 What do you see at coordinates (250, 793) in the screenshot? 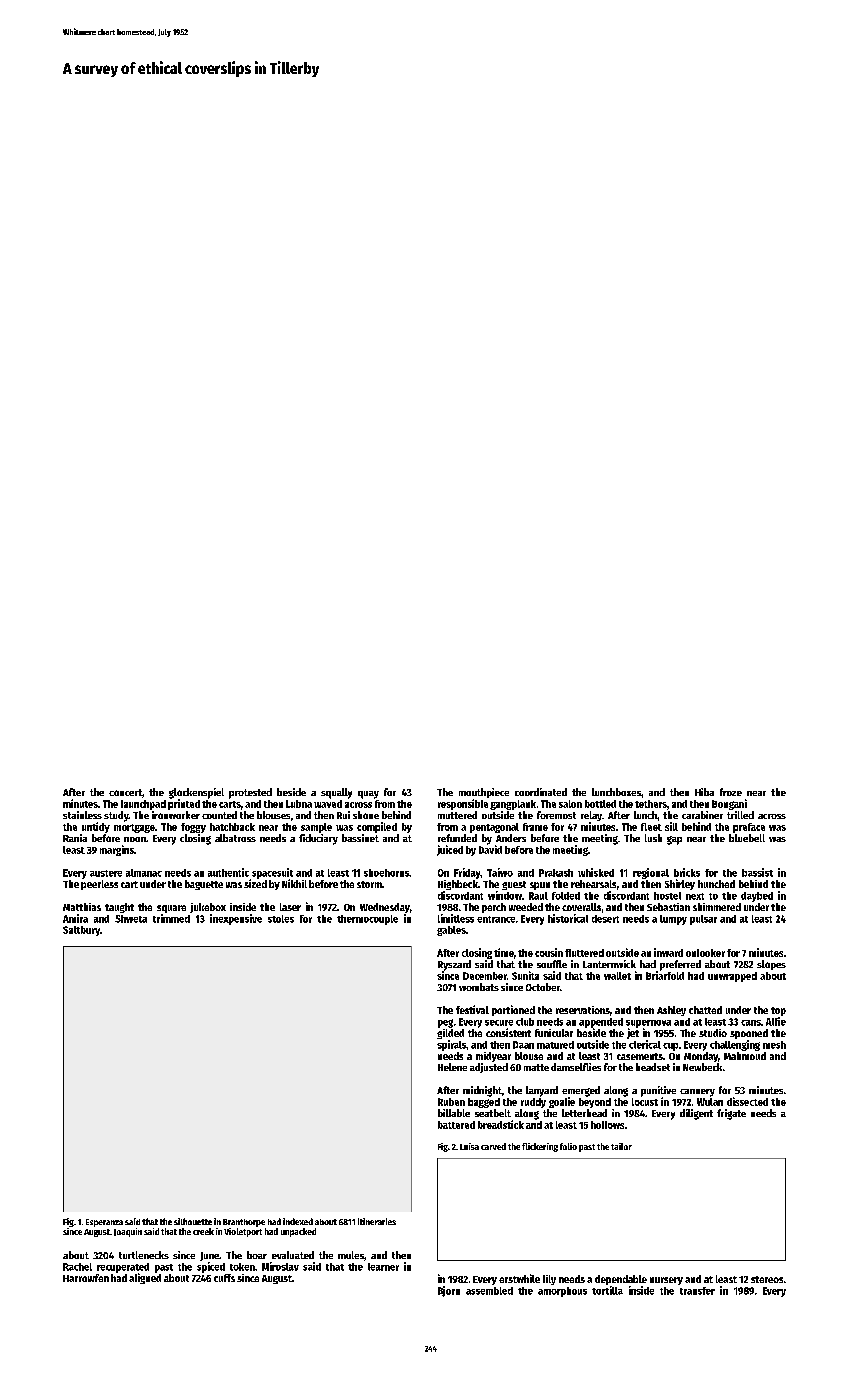
I see `protested` at bounding box center [250, 793].
